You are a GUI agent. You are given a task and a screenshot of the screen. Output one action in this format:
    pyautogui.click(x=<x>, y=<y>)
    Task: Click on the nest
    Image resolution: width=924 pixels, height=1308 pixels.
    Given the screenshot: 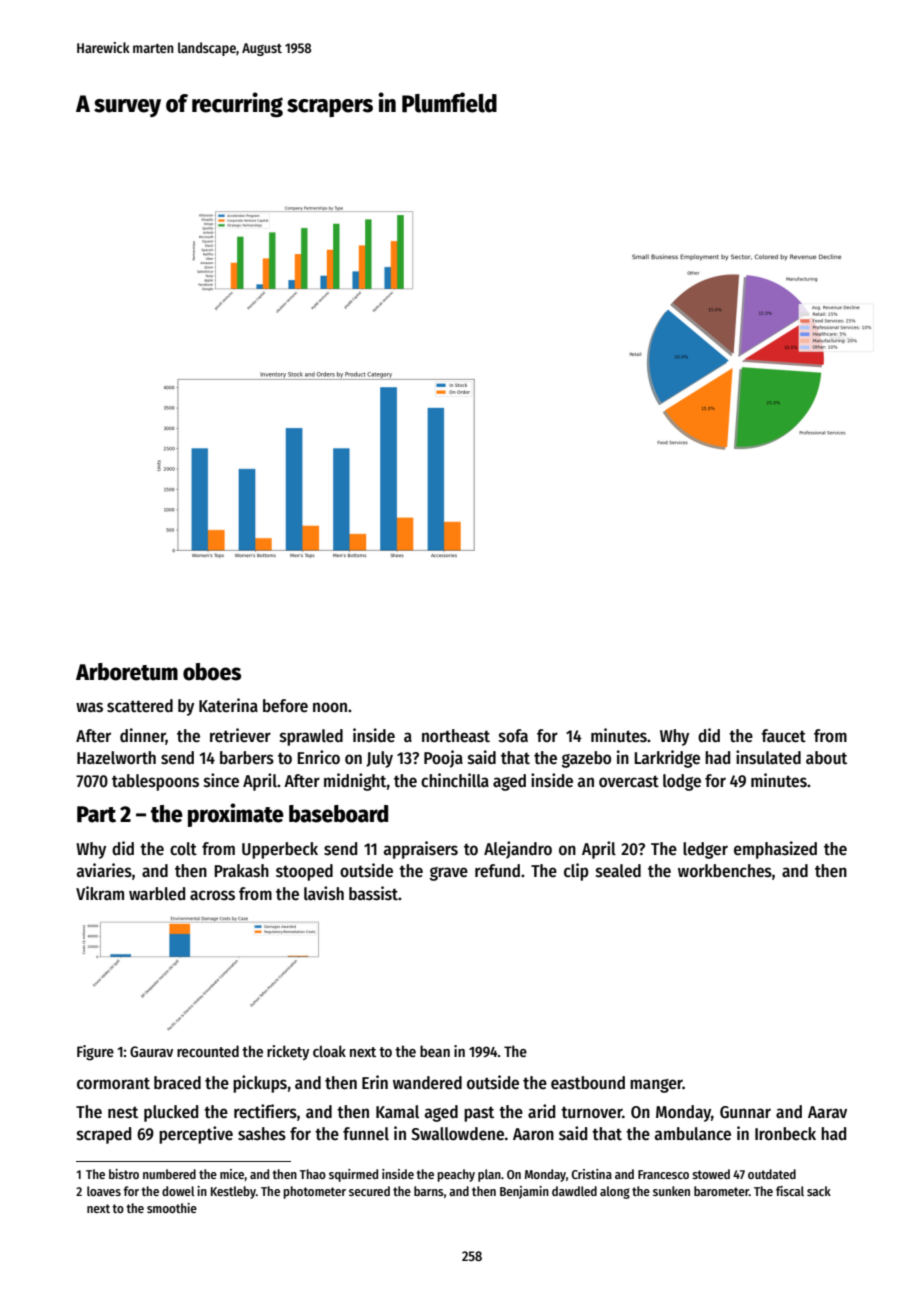 What is the action you would take?
    pyautogui.click(x=123, y=1113)
